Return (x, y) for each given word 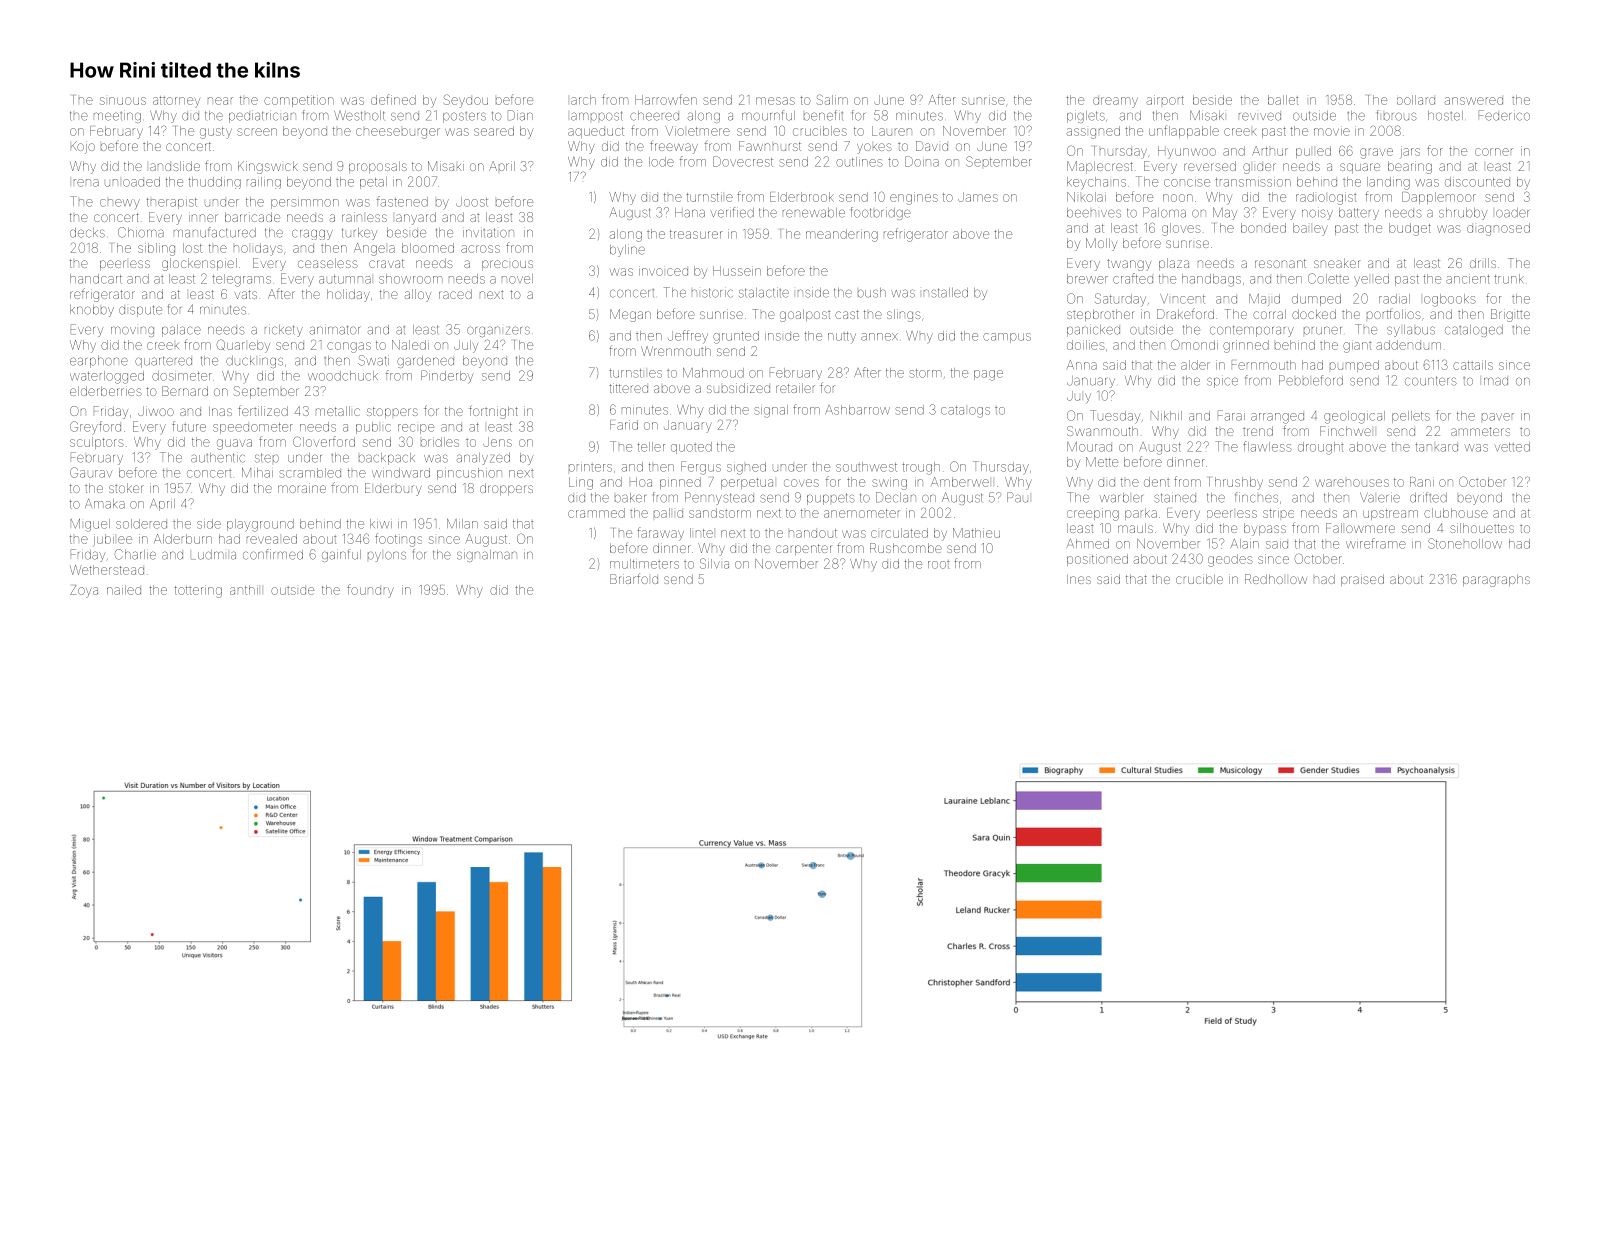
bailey (1310, 229)
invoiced (663, 271)
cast (847, 314)
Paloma (1164, 212)
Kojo (83, 147)
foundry (370, 591)
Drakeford (1185, 313)
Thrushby (1236, 483)
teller (651, 447)
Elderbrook (802, 197)
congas (349, 347)
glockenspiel (199, 264)
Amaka (105, 504)
